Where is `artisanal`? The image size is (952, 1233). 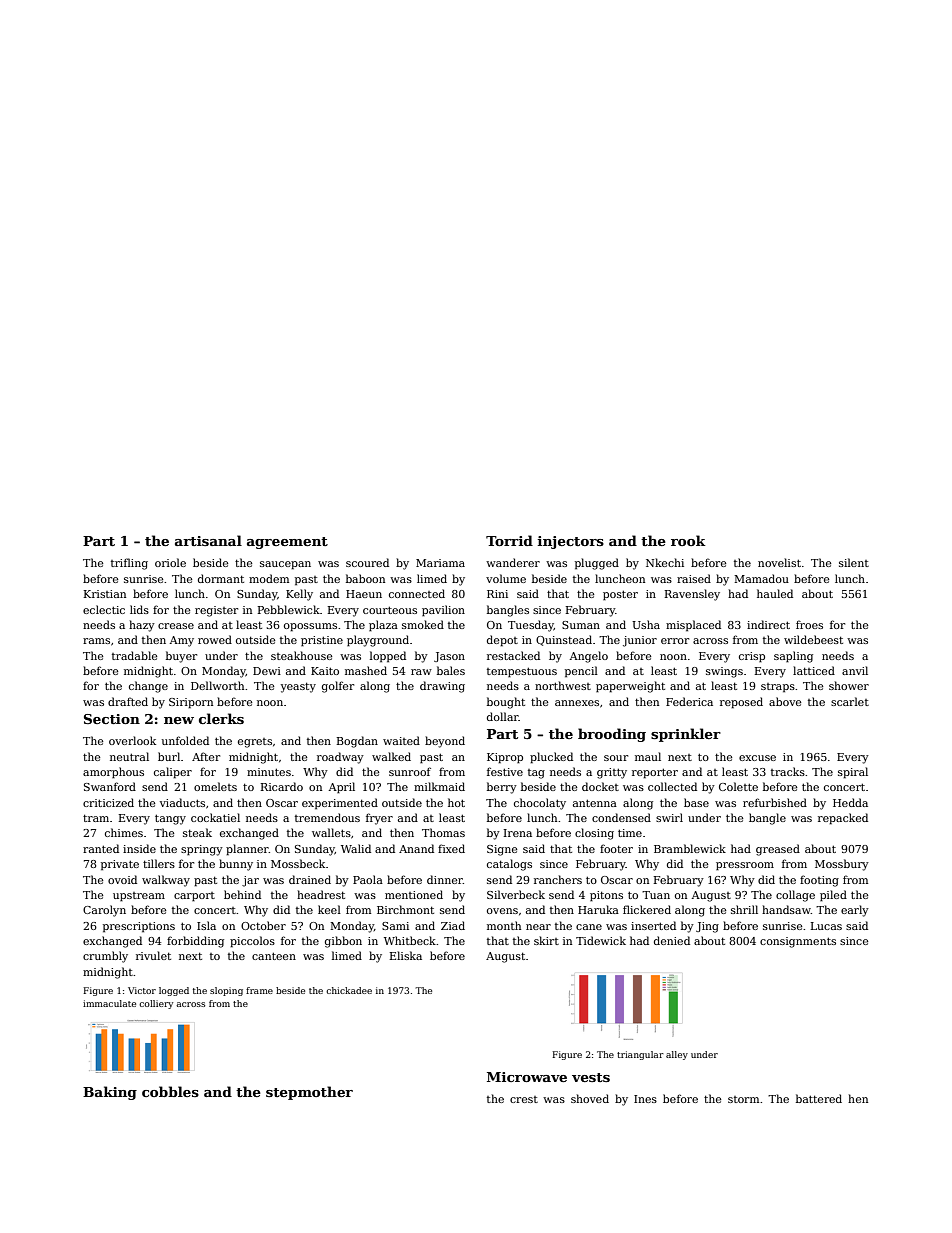
artisanal is located at coordinates (208, 540).
